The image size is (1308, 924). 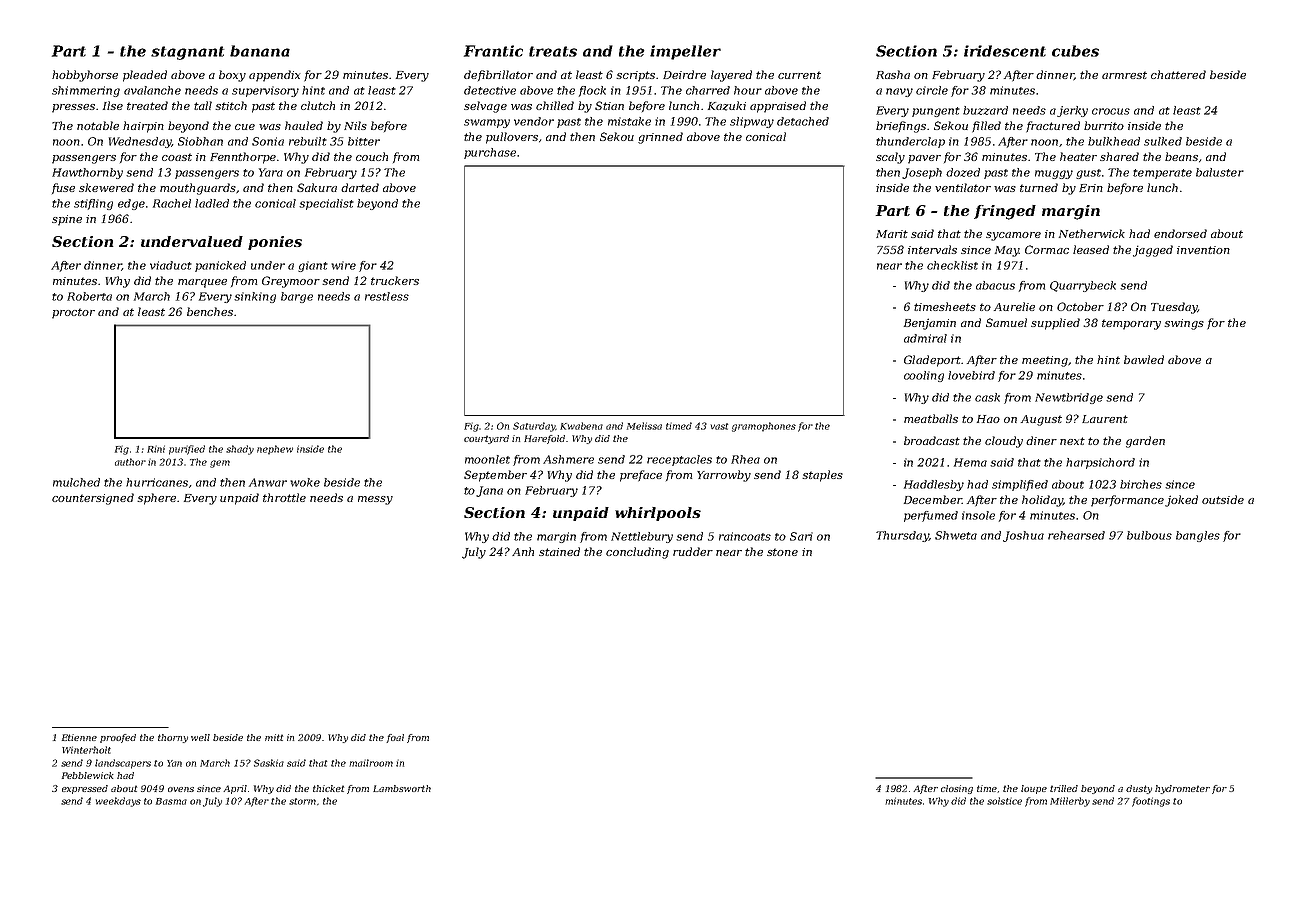 What do you see at coordinates (1005, 51) in the screenshot?
I see `iridescent` at bounding box center [1005, 51].
